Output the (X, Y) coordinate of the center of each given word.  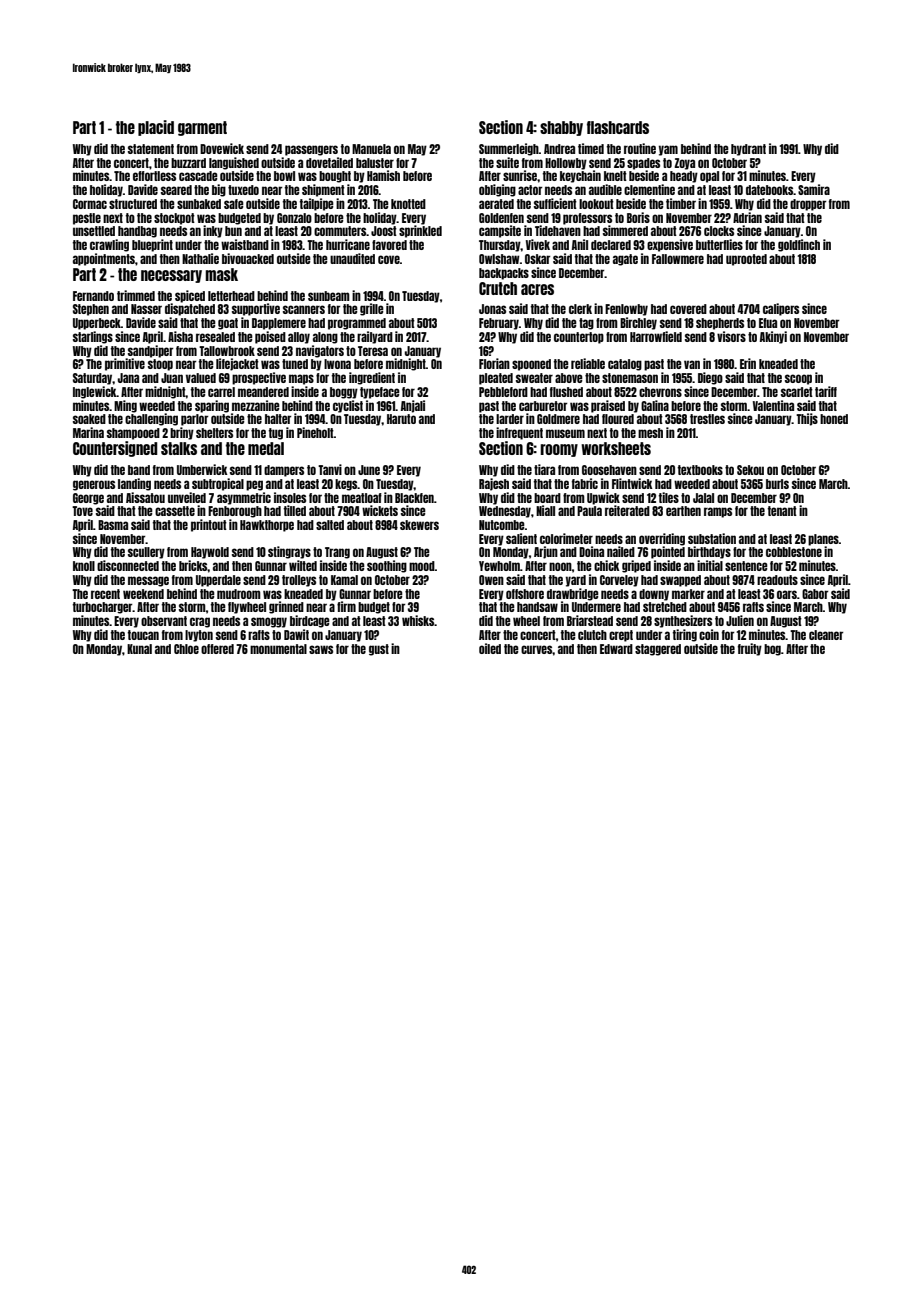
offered (217, 649)
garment (202, 128)
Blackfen (414, 498)
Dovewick (222, 148)
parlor (194, 420)
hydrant (748, 150)
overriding (662, 539)
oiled (490, 648)
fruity (750, 649)
